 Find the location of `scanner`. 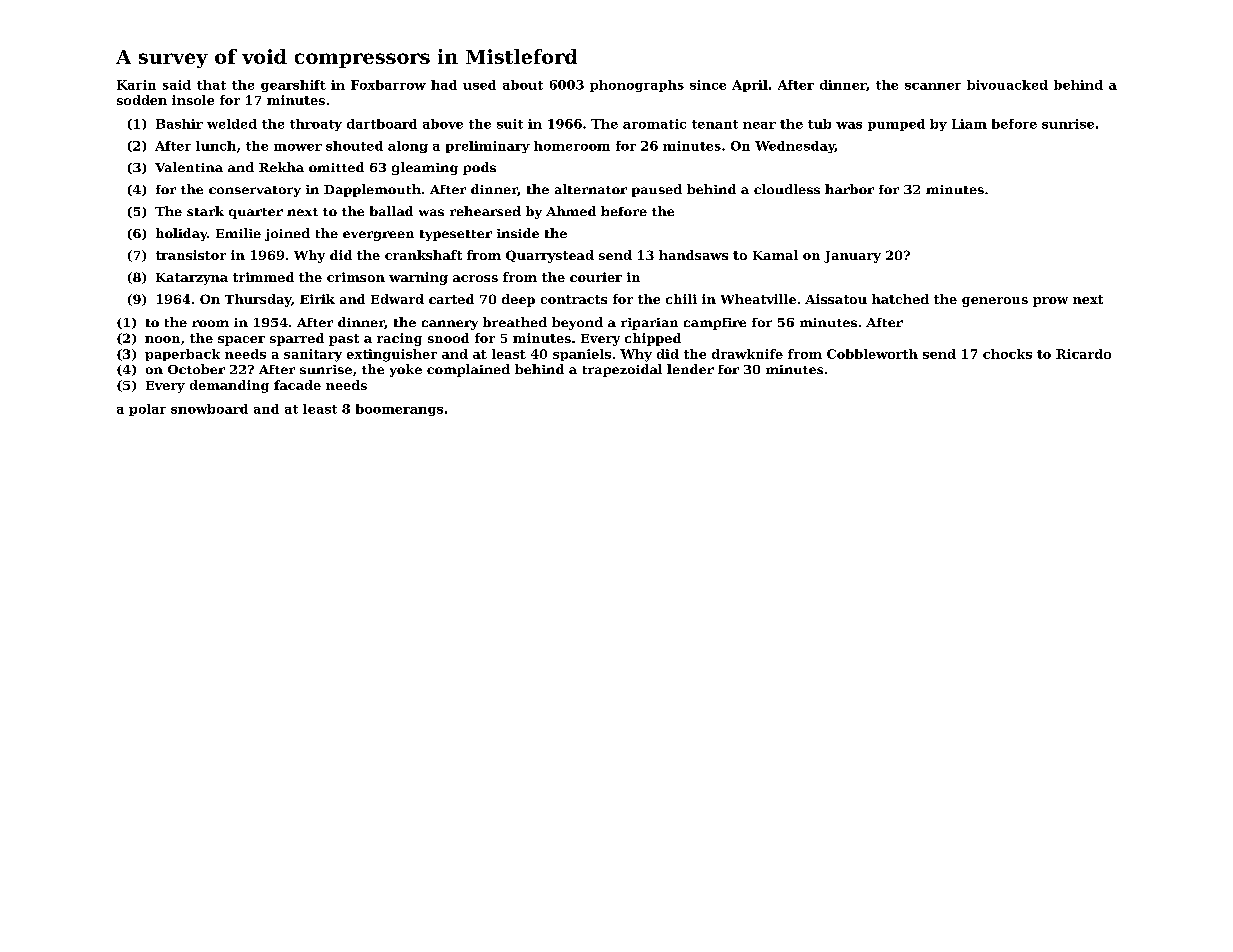

scanner is located at coordinates (933, 86).
